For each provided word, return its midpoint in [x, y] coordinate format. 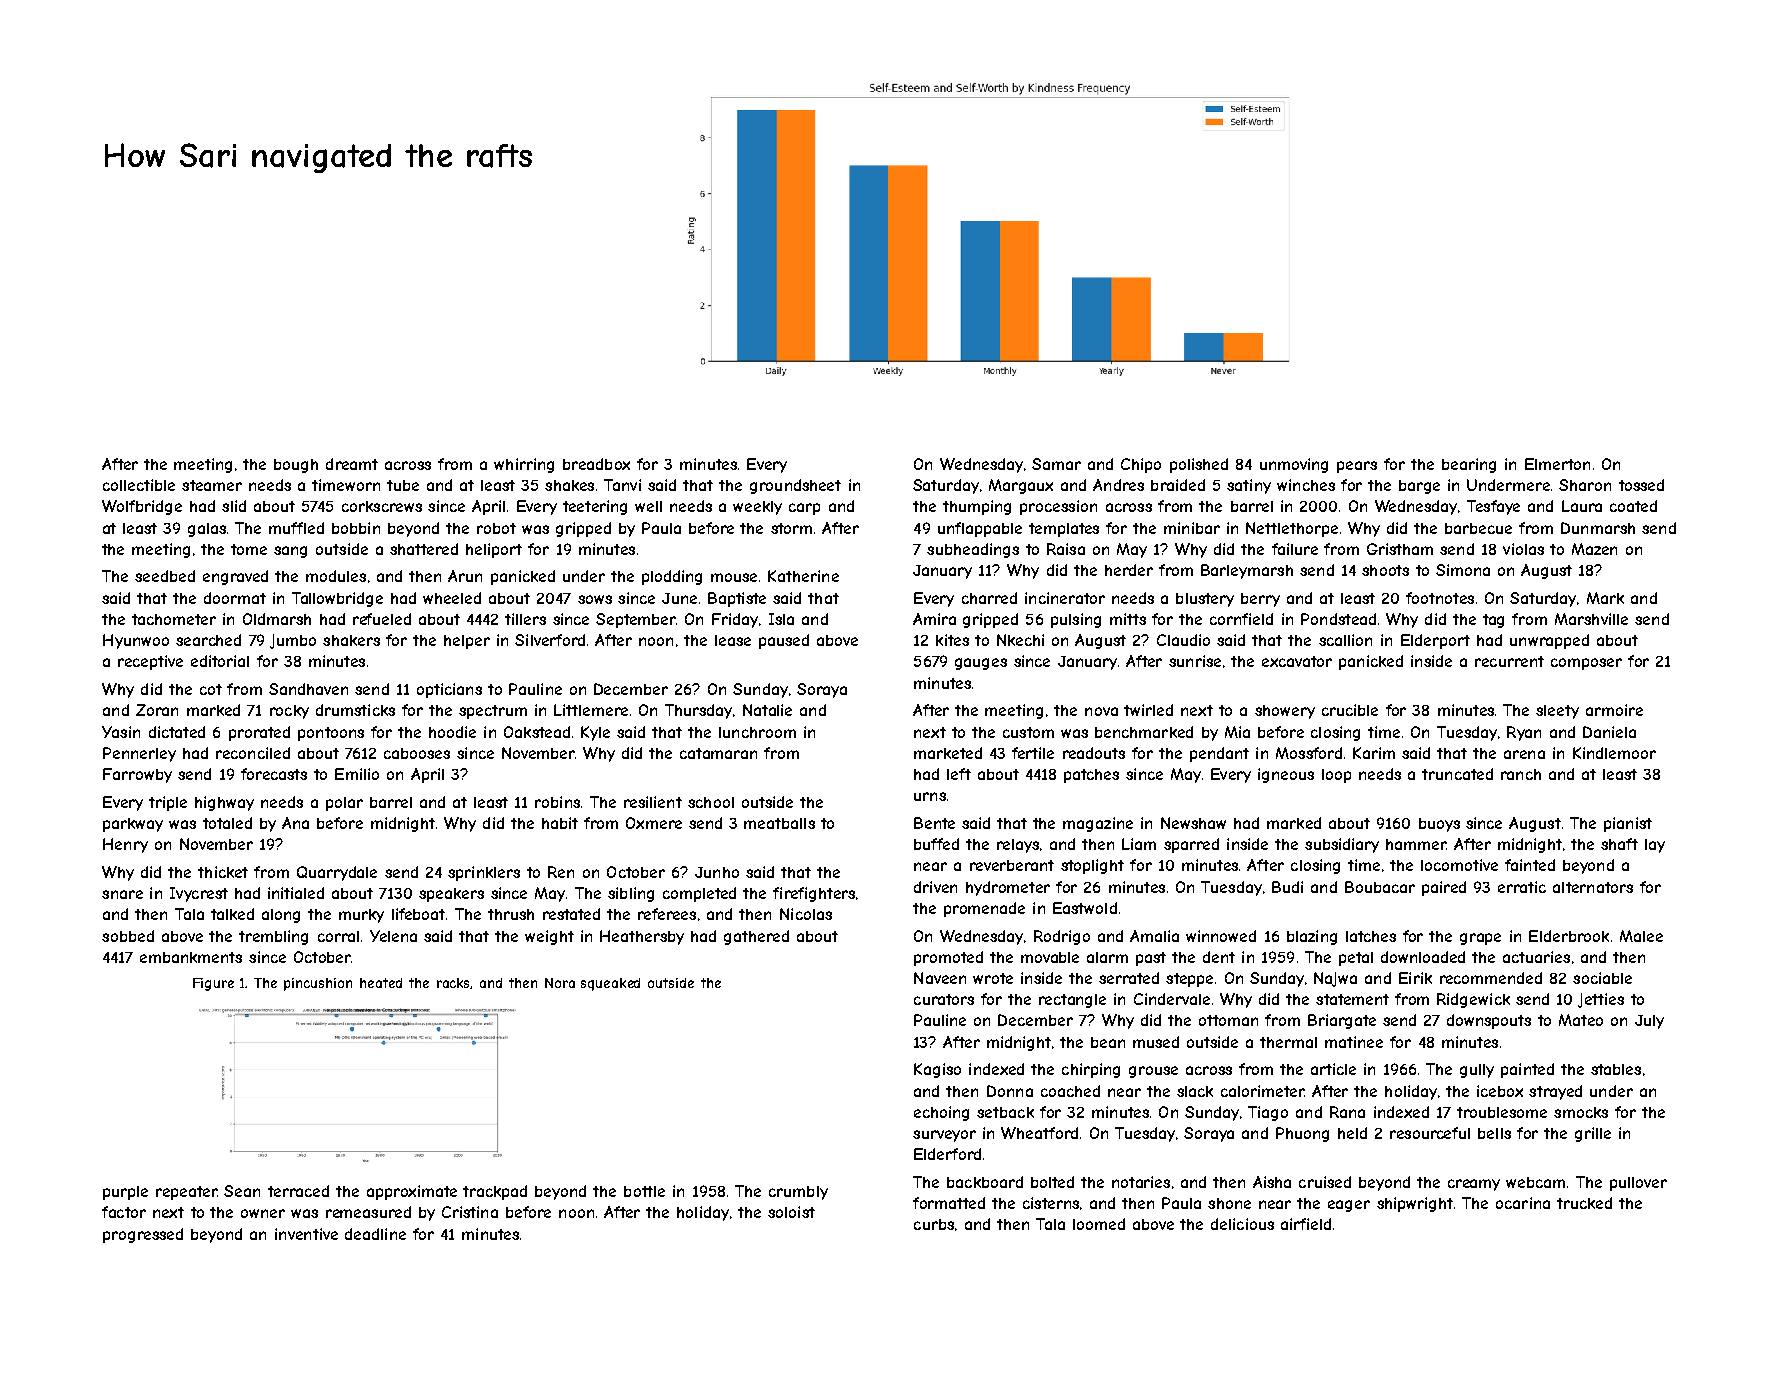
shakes [569, 485]
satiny [1249, 486]
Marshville [1591, 619]
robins [557, 802]
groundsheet [795, 486]
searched [208, 640]
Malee [1641, 936]
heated [381, 983]
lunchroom [757, 732]
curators [944, 999]
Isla [781, 619]
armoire [1614, 710]
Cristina [470, 1212]
